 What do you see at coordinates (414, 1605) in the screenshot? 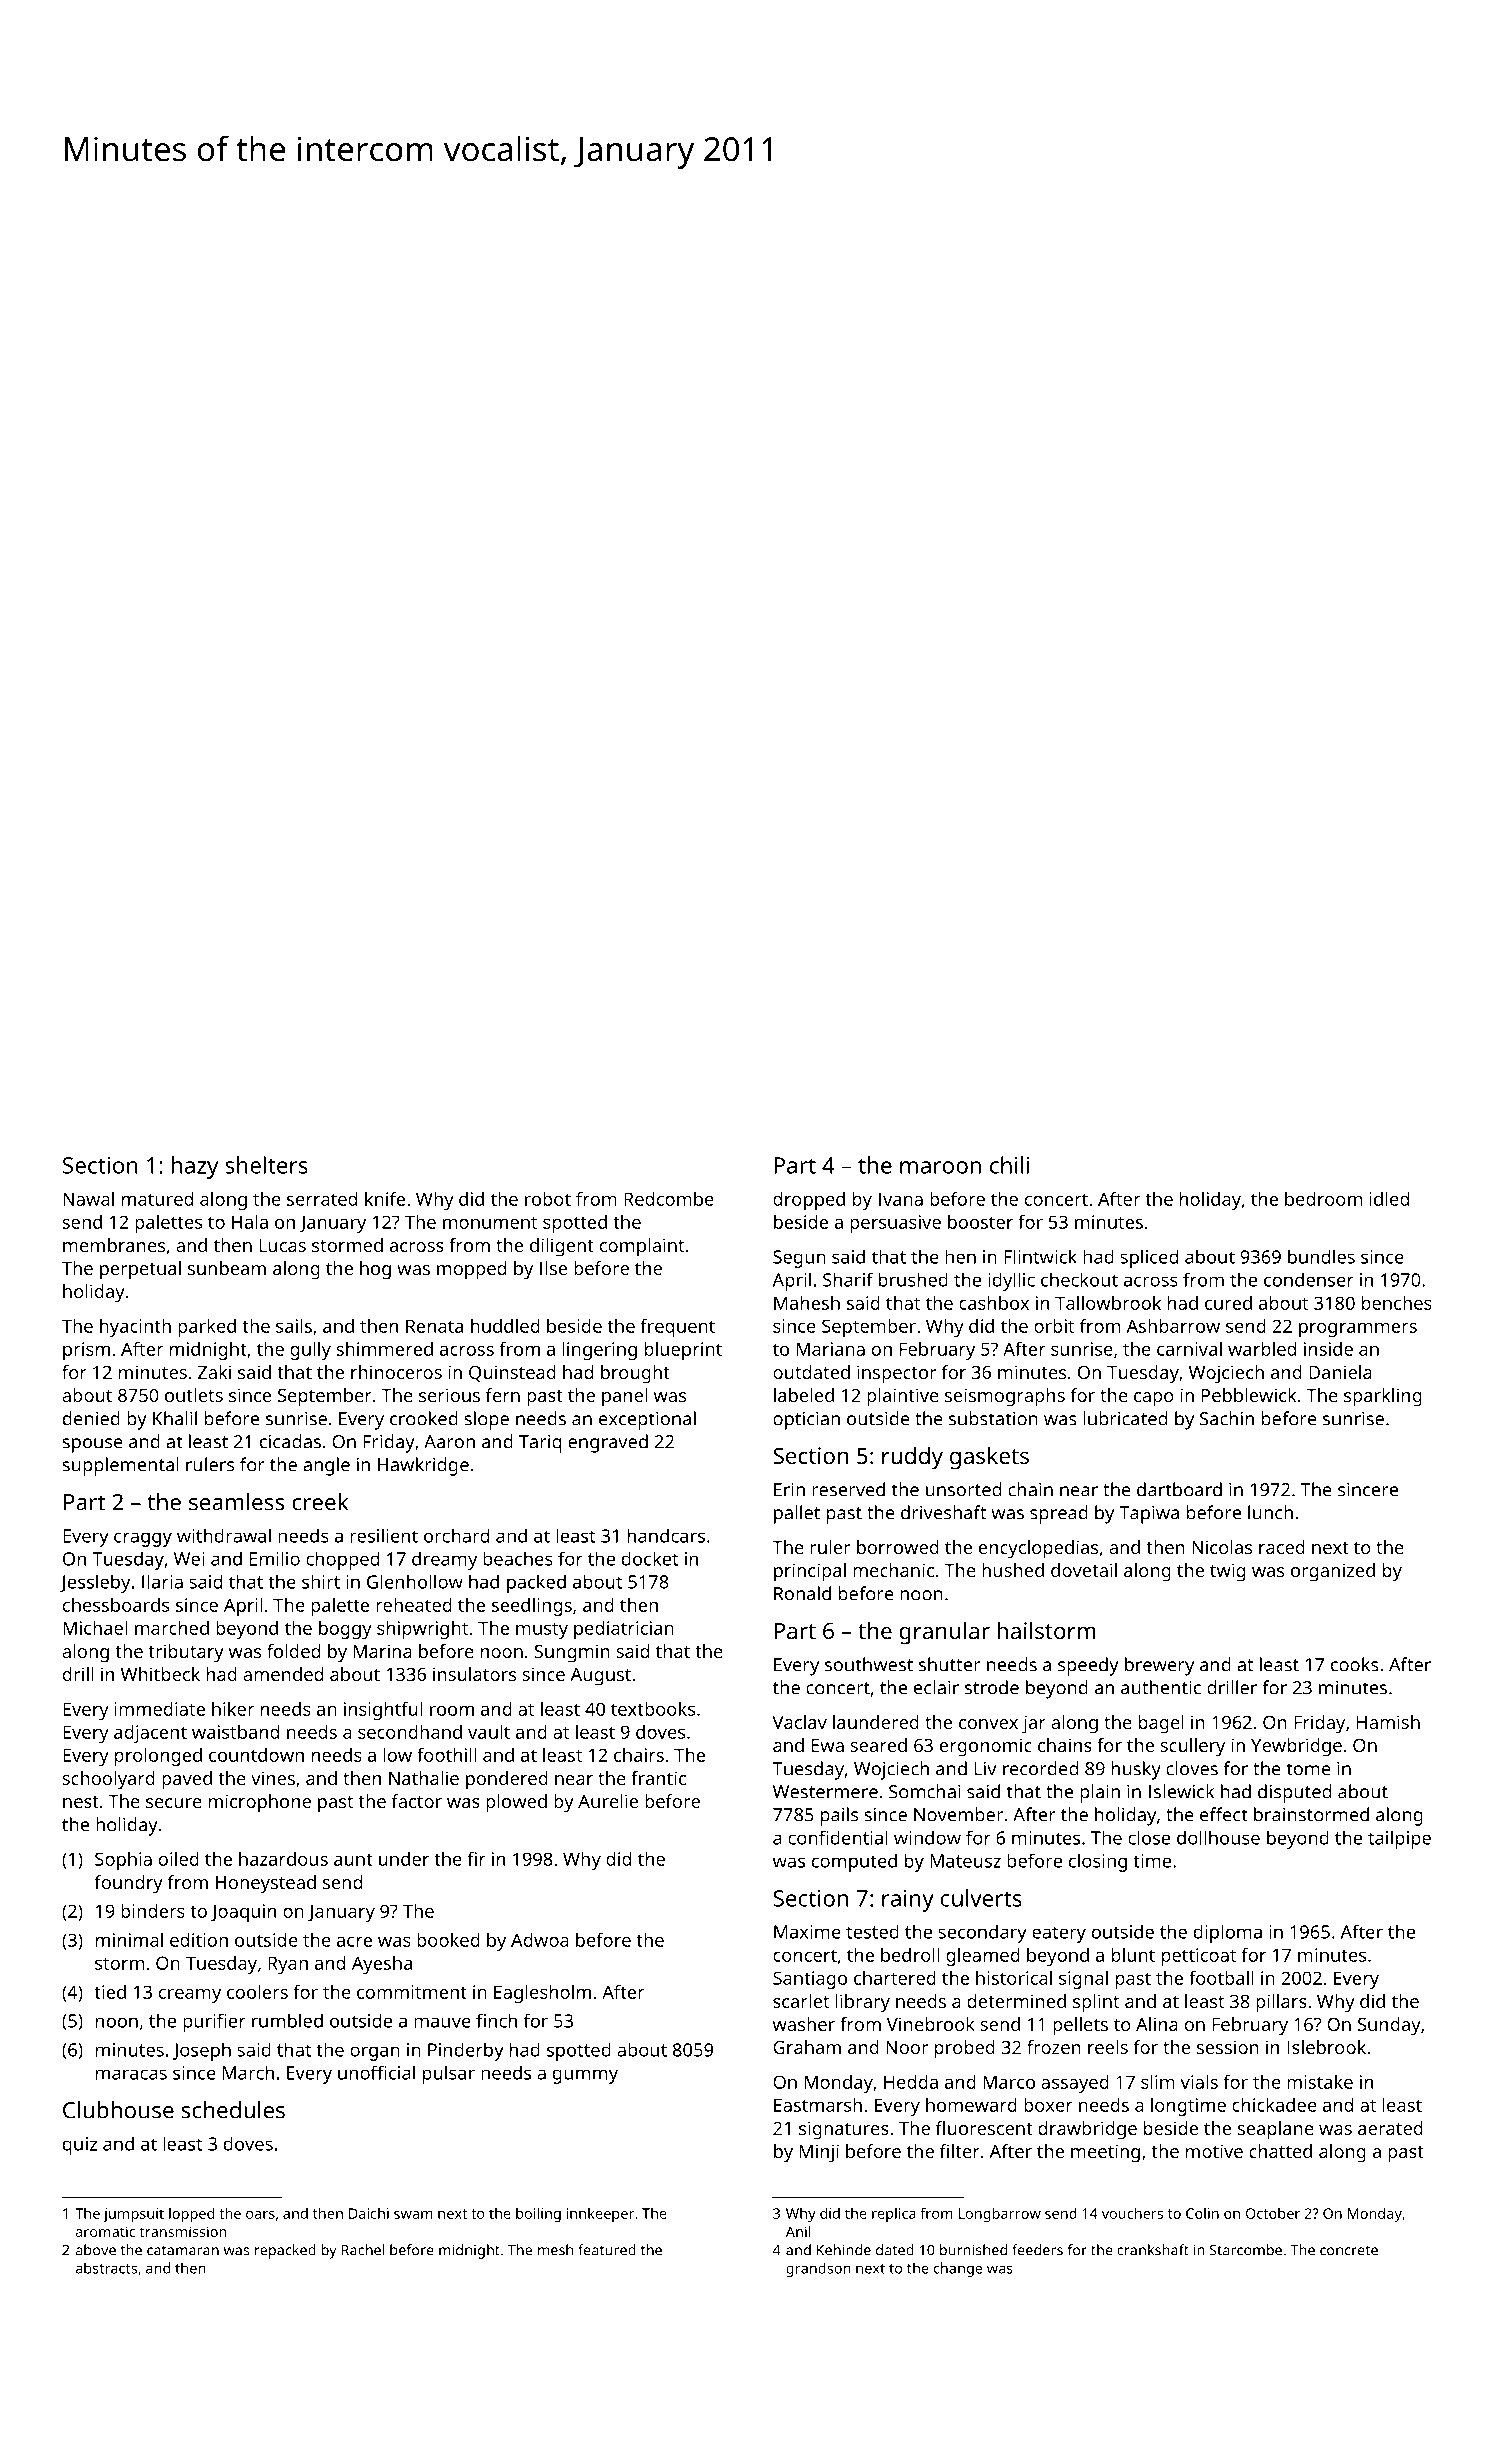
I see `reheated` at bounding box center [414, 1605].
